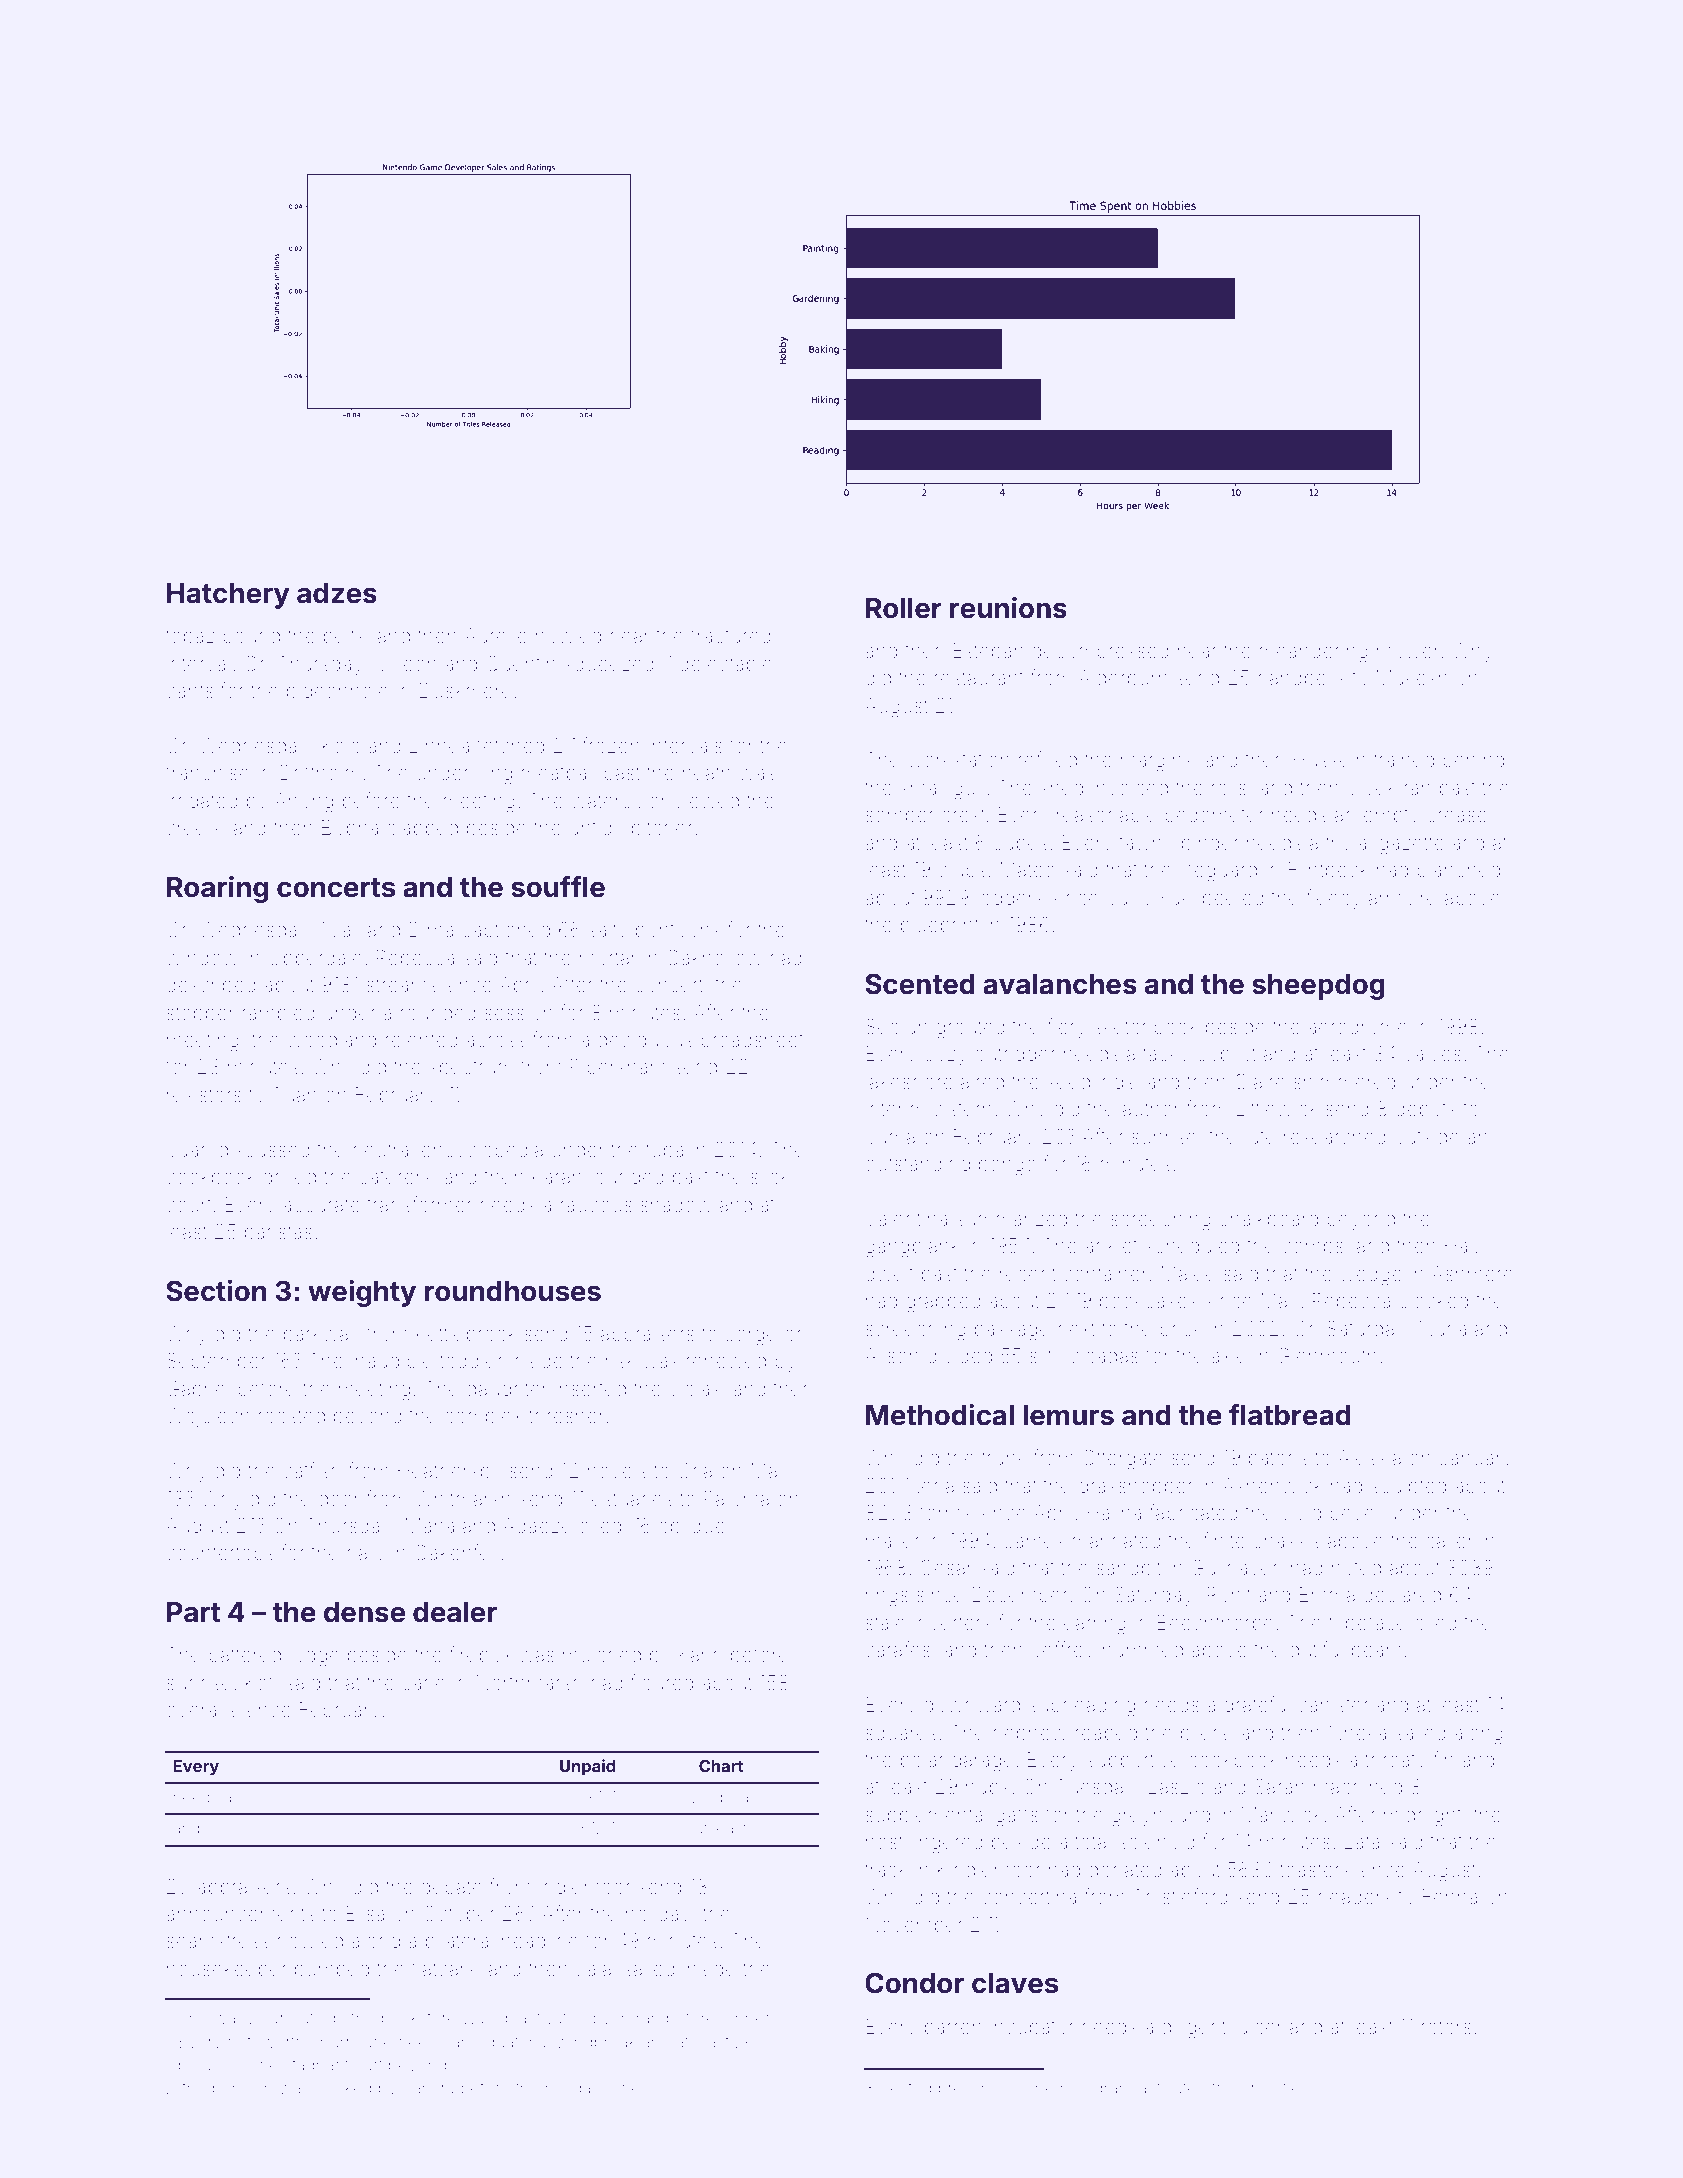 This screenshot has height=2178, width=1683. I want to click on housekeeper, so click(227, 1970).
